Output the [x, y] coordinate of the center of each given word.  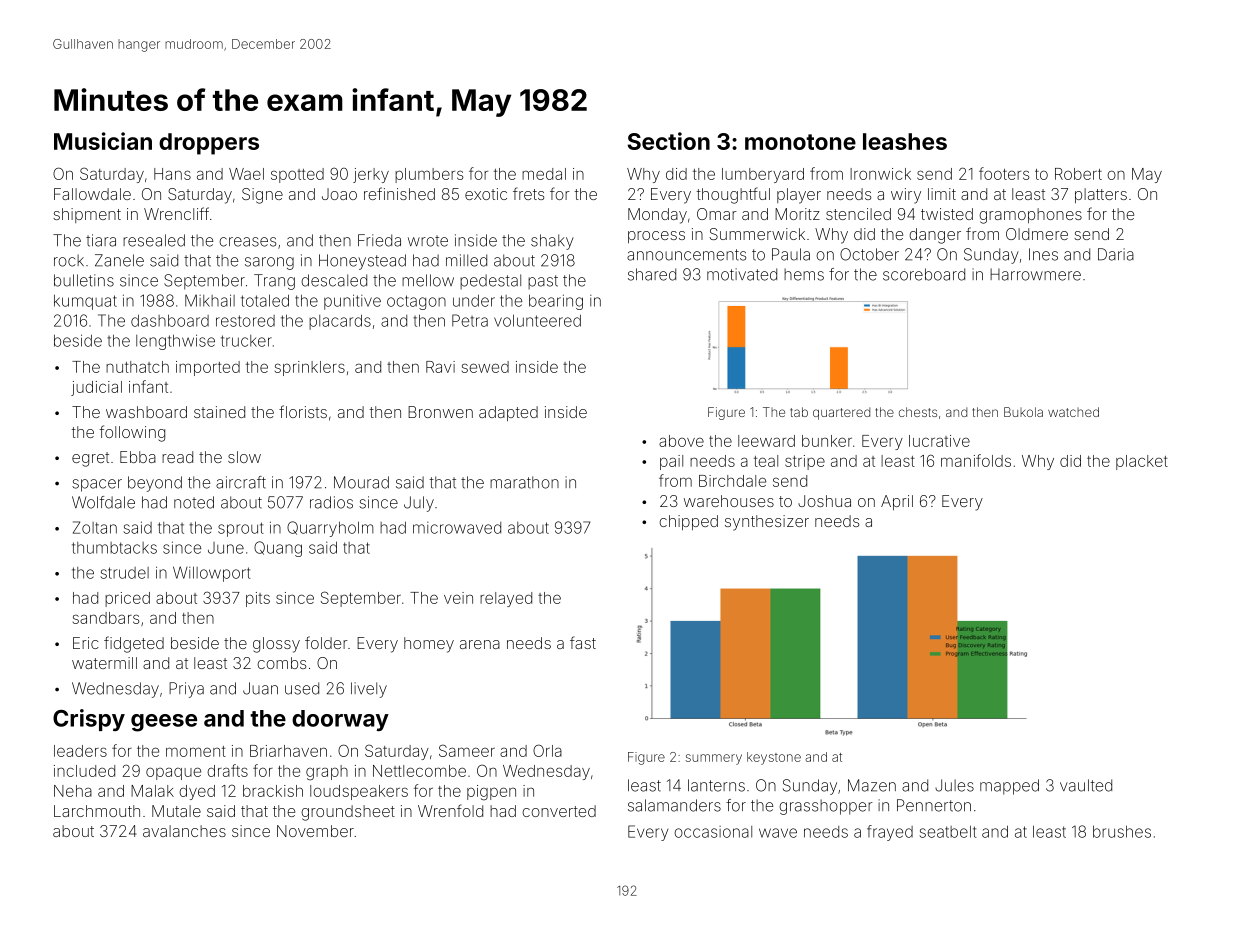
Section [669, 141]
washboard [146, 412]
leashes [905, 141]
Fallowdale [92, 194]
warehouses [729, 501]
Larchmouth [97, 811]
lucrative [939, 441]
